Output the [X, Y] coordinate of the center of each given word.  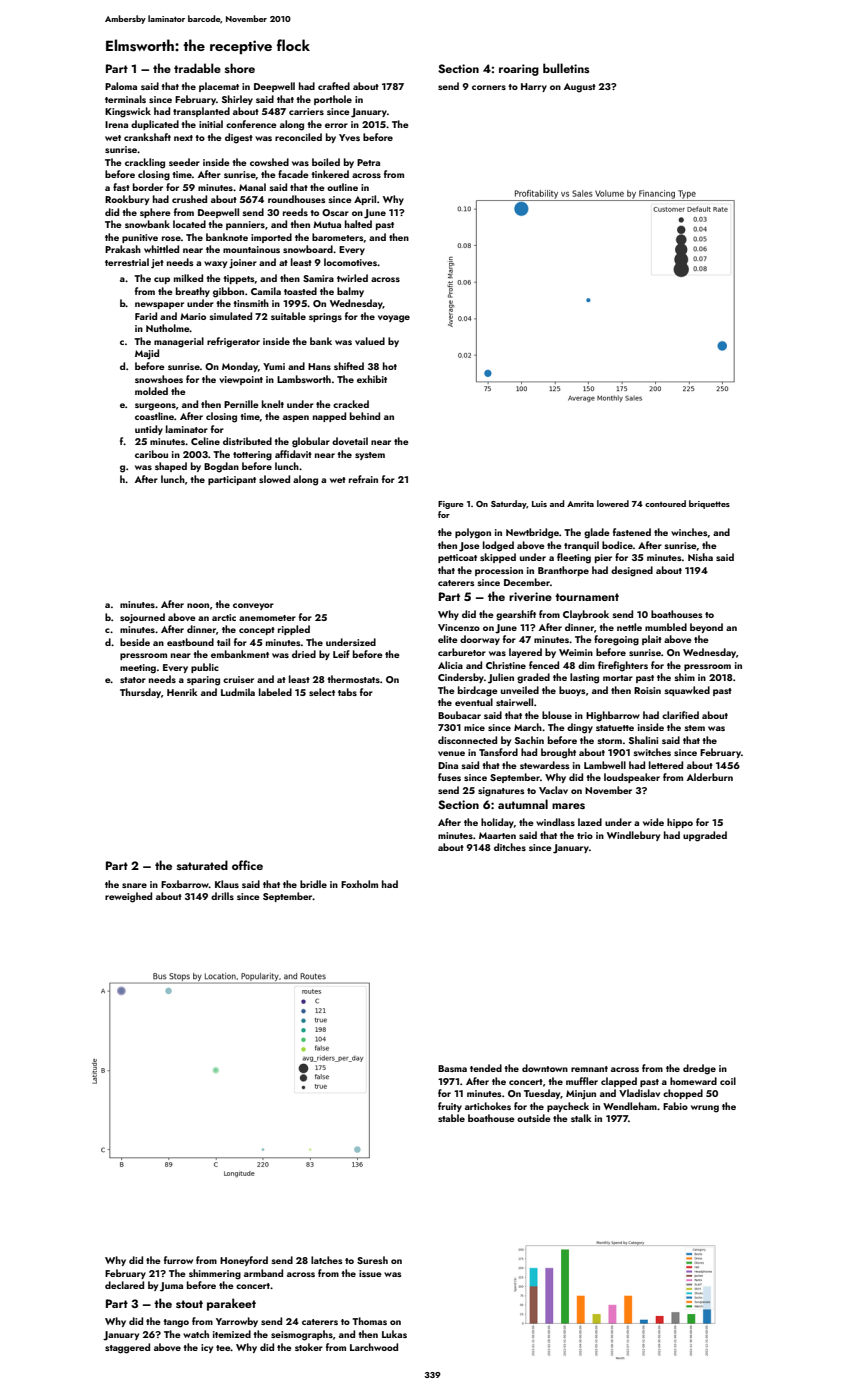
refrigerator [233, 342]
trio [585, 835]
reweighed [128, 897]
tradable [197, 68]
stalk [581, 1118]
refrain [363, 479]
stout [189, 1304]
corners [489, 87]
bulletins [566, 68]
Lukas [394, 1334]
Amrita [580, 504]
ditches [510, 847]
